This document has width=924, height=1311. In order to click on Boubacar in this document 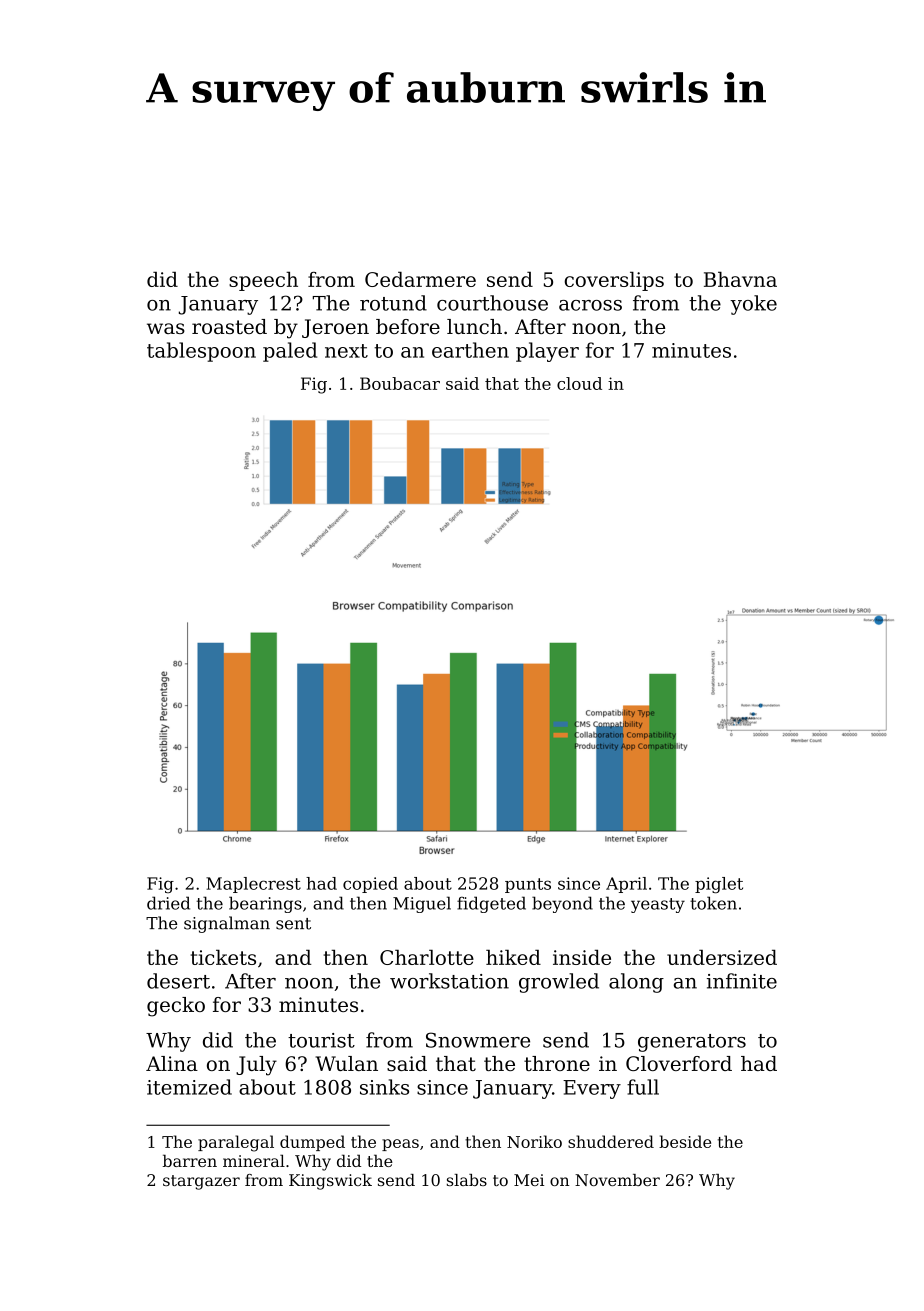, I will do `click(400, 383)`.
